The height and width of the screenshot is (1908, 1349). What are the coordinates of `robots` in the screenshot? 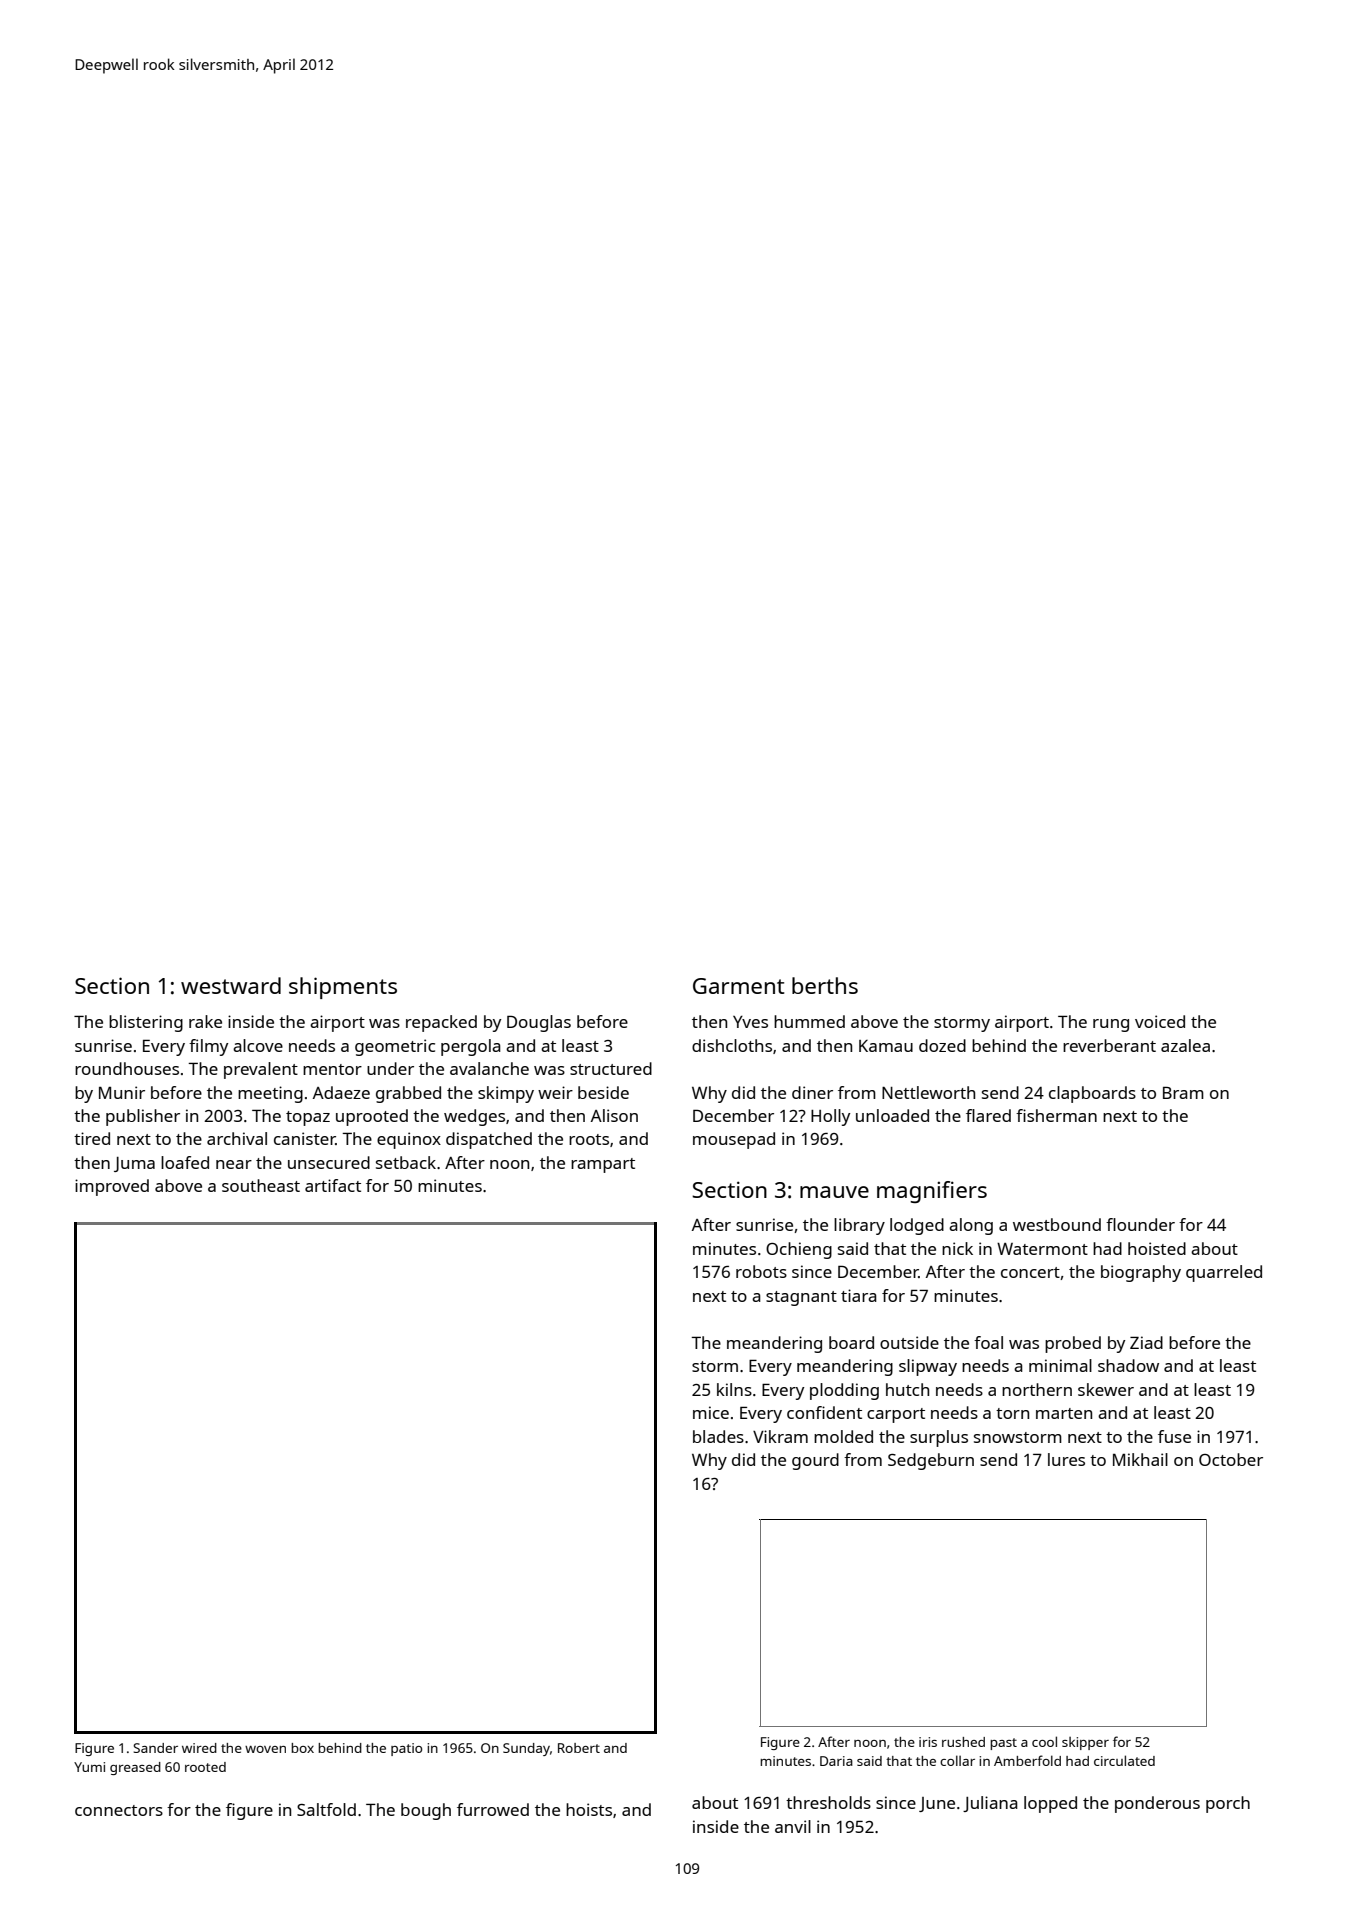 It's located at (761, 1271).
